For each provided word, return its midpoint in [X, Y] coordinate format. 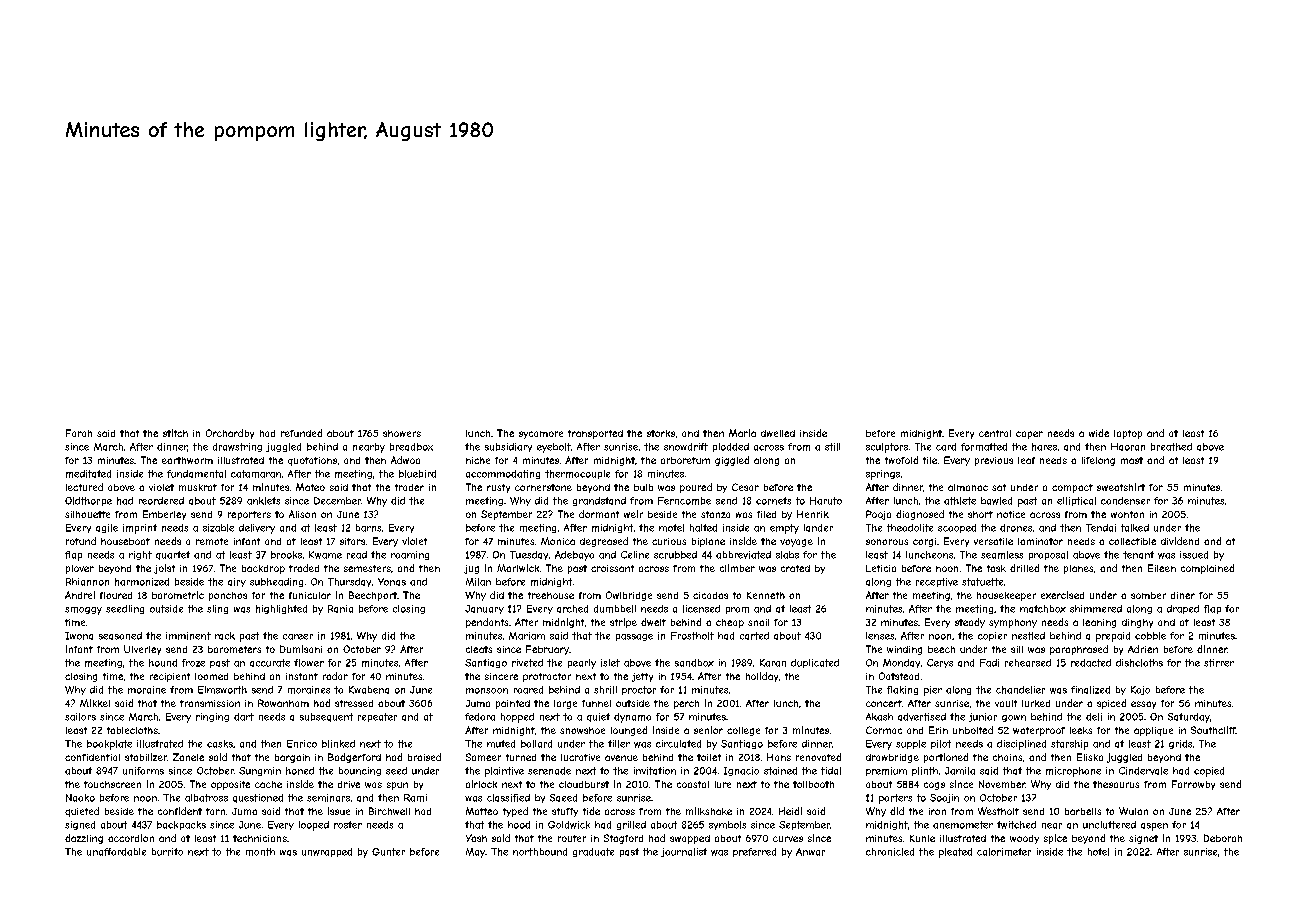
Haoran [1128, 447]
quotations [312, 461]
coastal [693, 784]
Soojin [944, 798]
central [995, 433]
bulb [643, 487]
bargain [292, 758]
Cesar [745, 487]
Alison [302, 514]
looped [314, 826]
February [547, 650]
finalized [1090, 690]
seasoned [120, 636]
